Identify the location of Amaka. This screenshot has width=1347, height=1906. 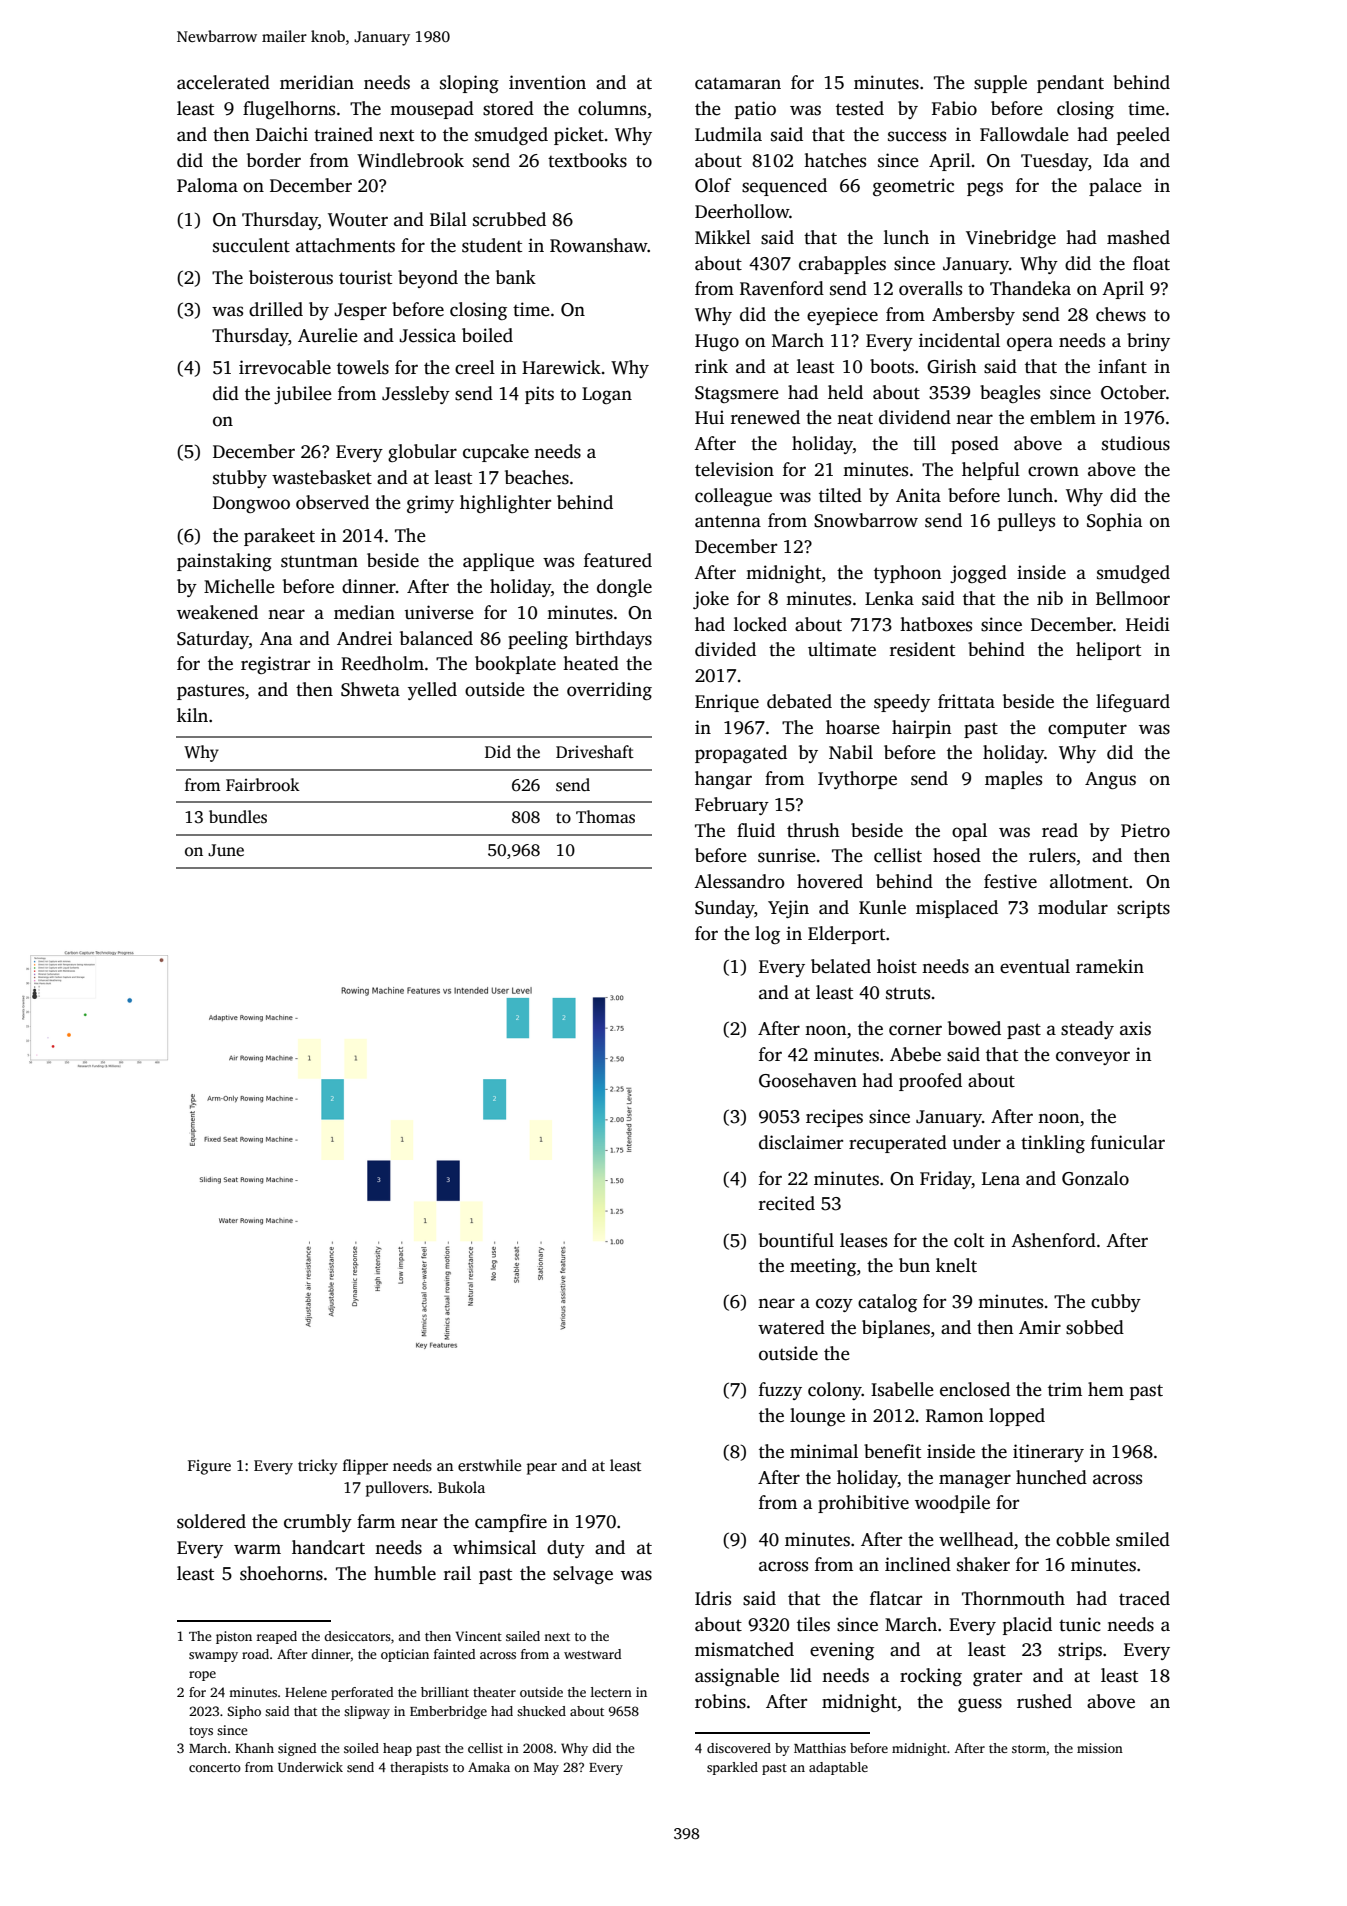
(489, 1767).
